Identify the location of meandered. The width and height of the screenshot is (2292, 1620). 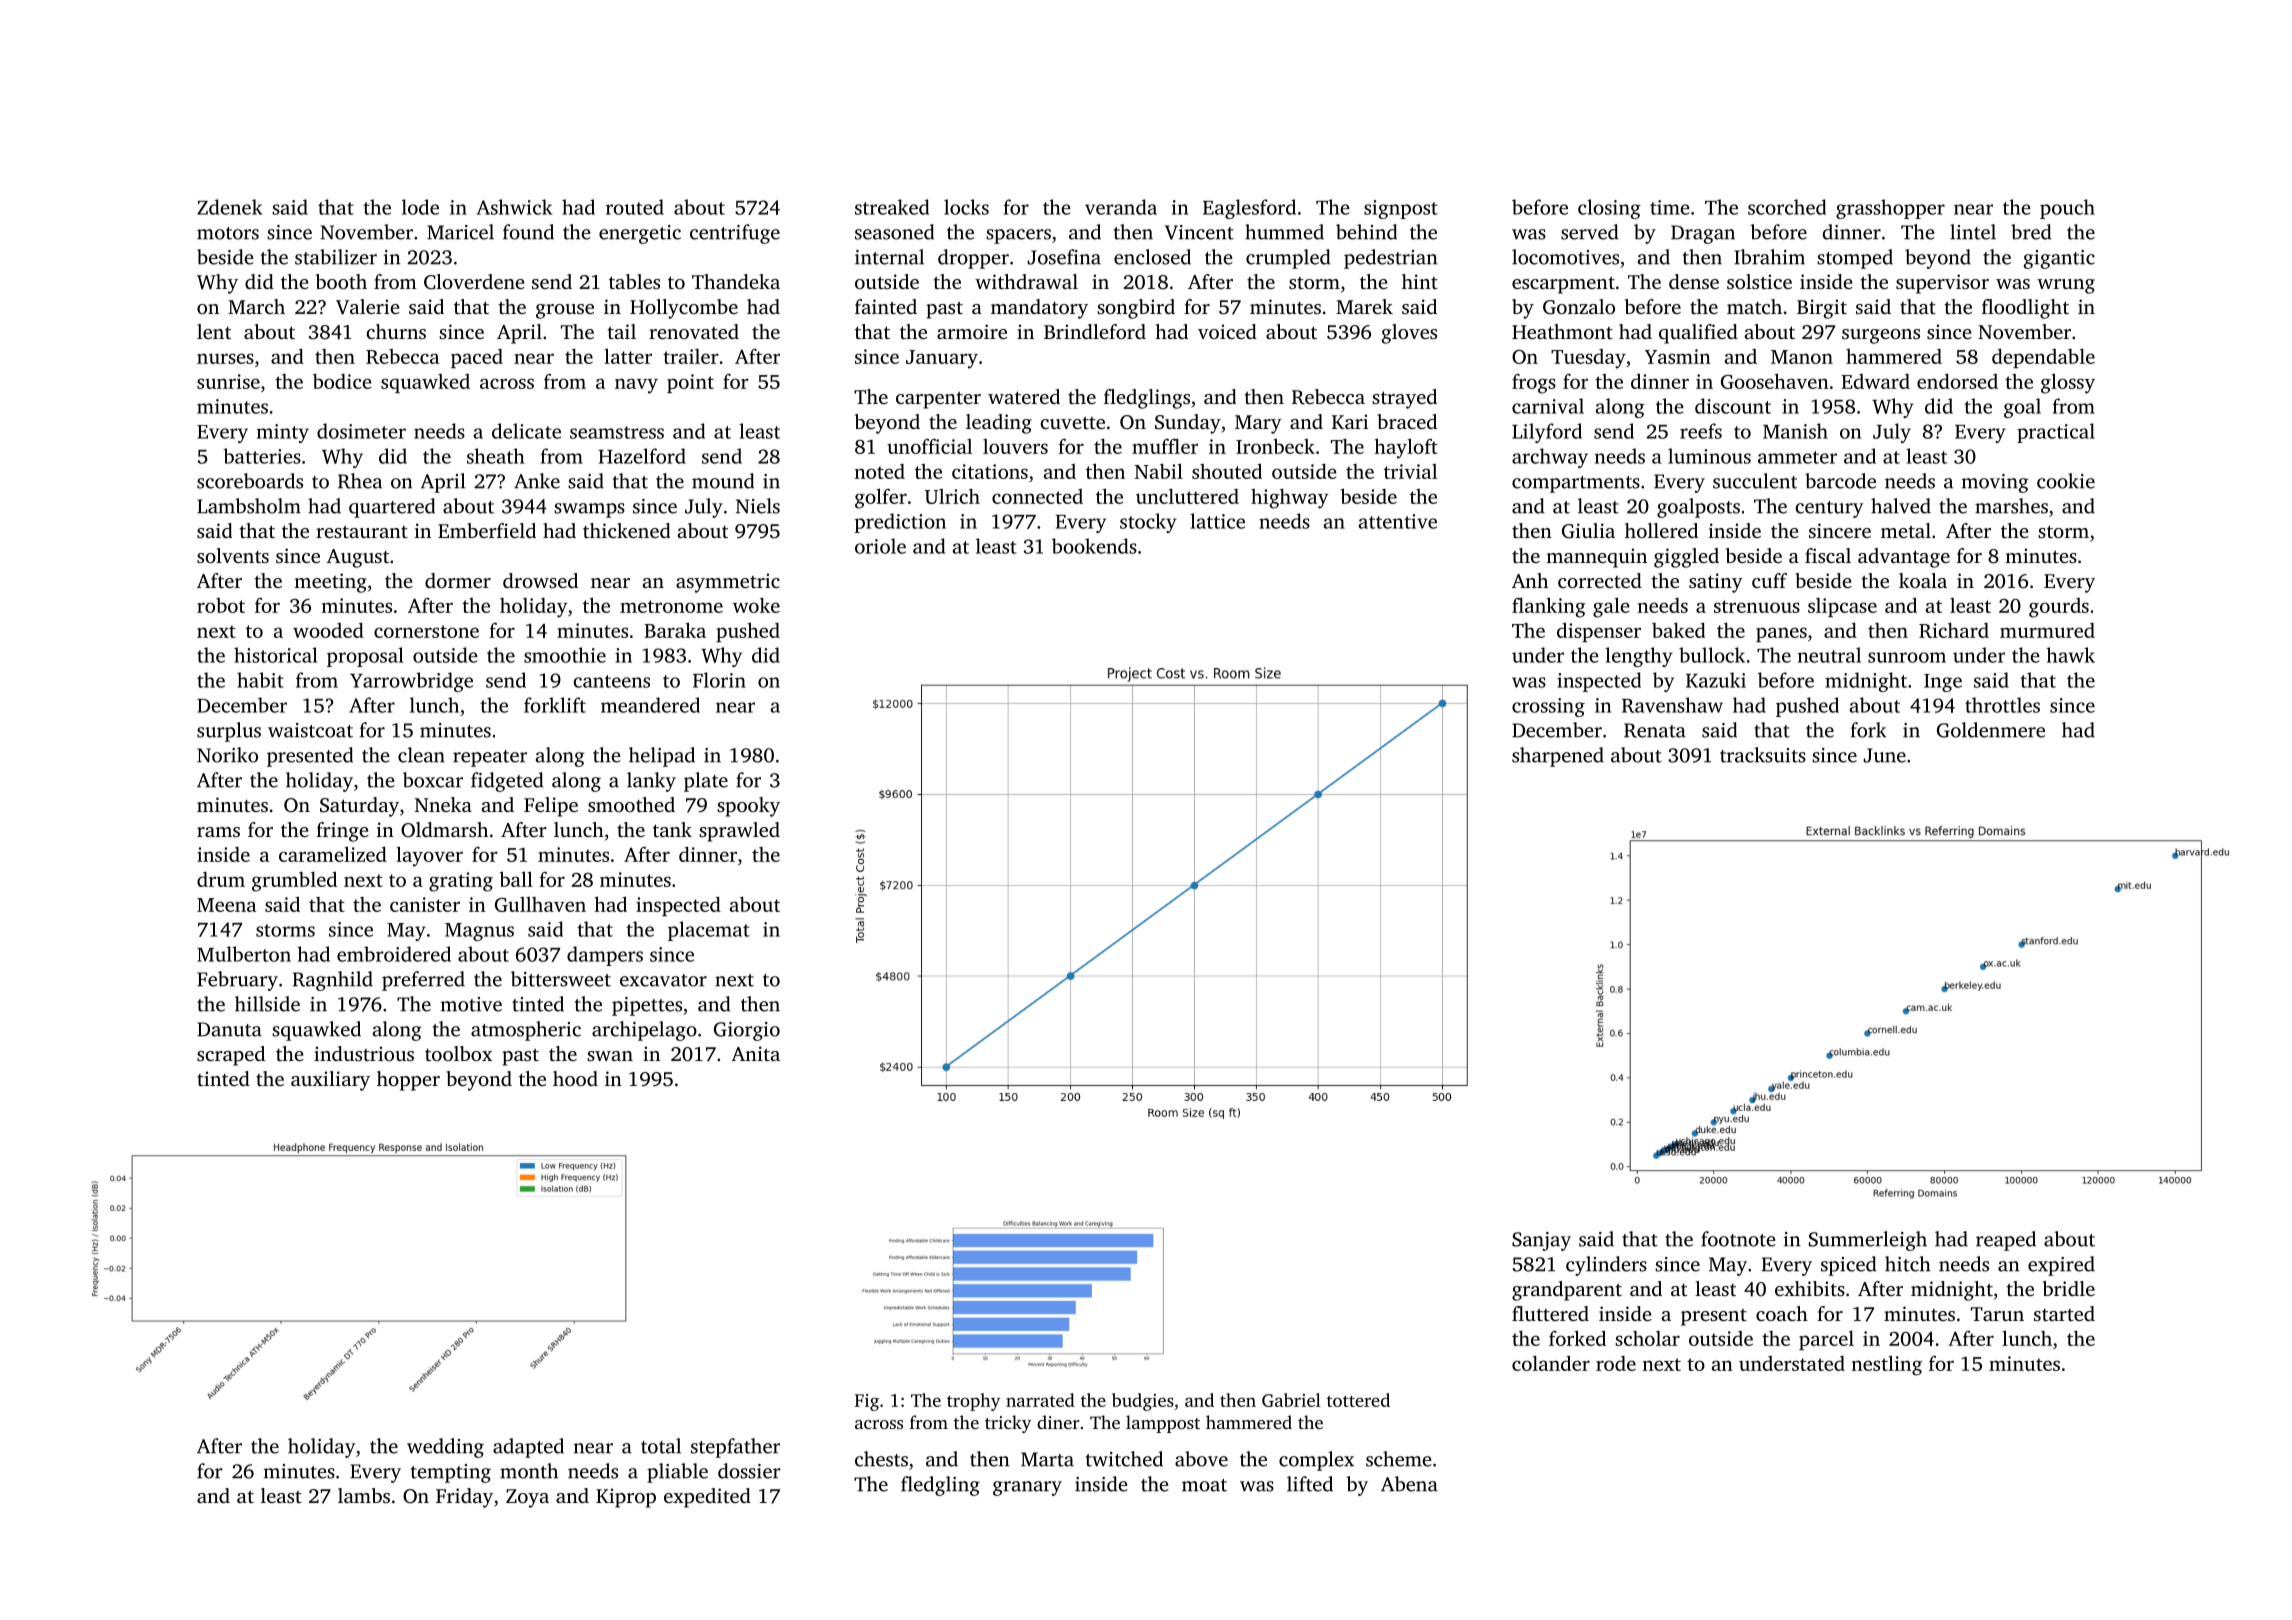
(650, 705).
